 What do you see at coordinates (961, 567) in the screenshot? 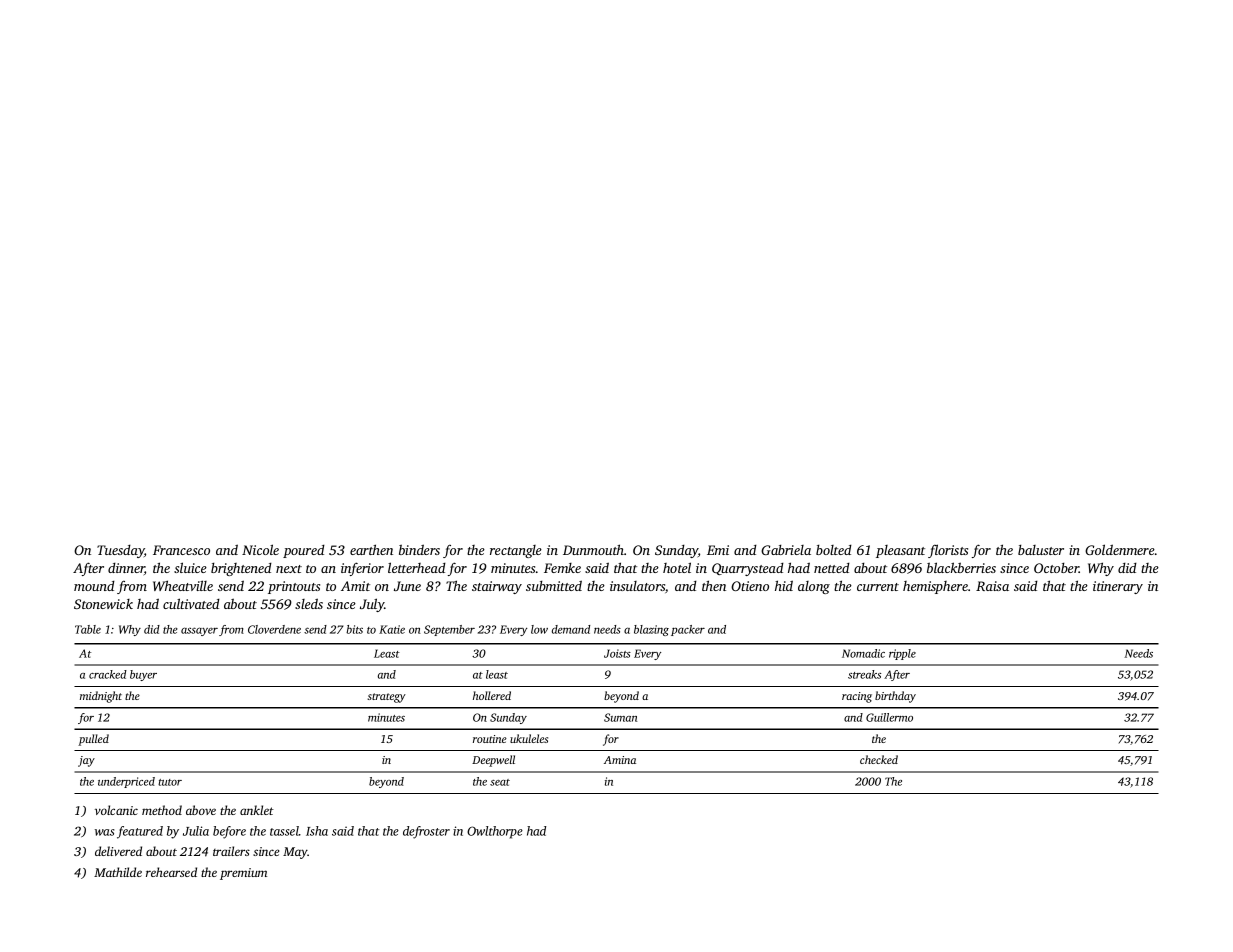
I see `blackberries` at bounding box center [961, 567].
